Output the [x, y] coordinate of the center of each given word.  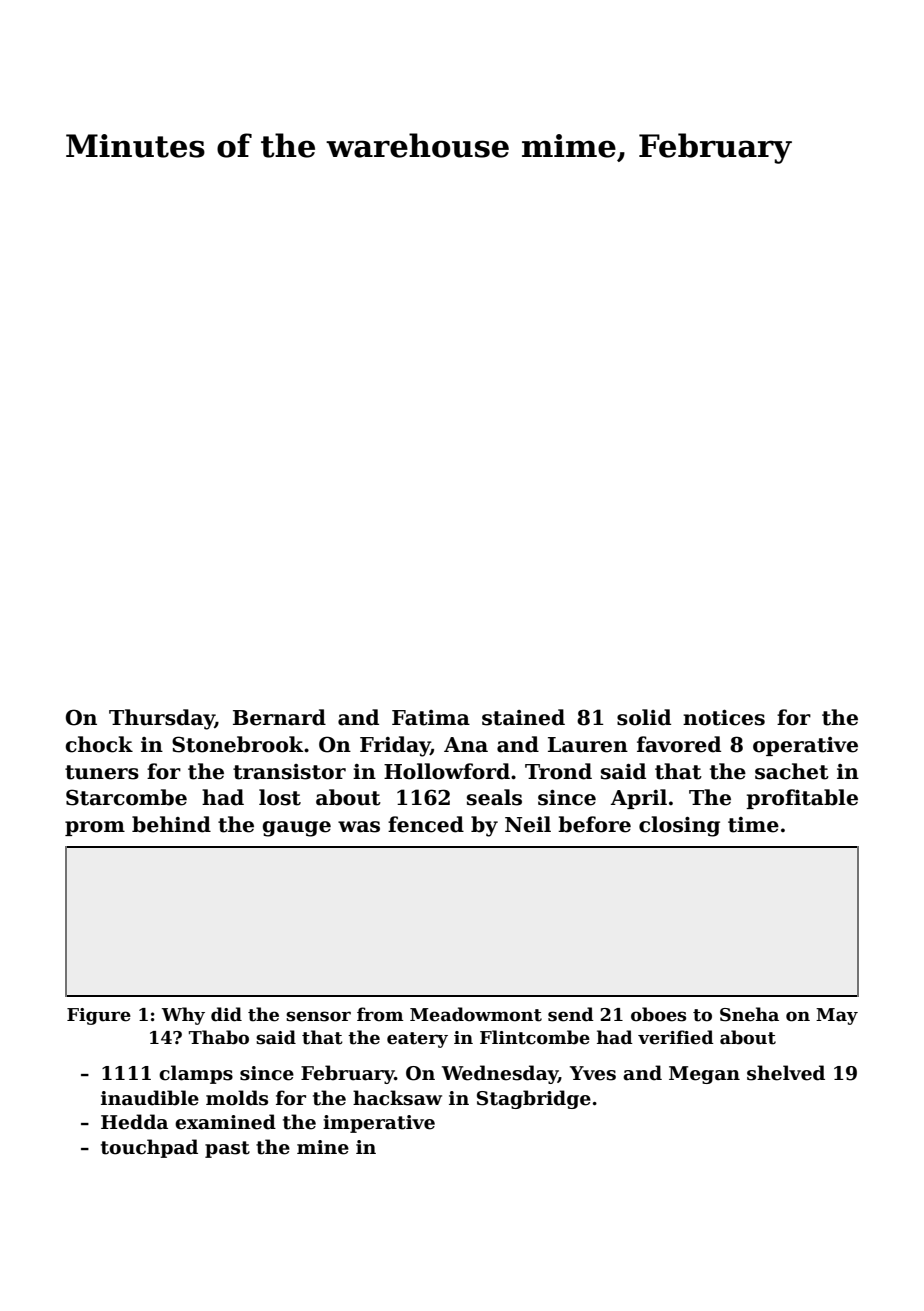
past [227, 1149]
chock [99, 744]
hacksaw [397, 1098]
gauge [296, 829]
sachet [792, 771]
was [359, 827]
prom [95, 828]
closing [679, 826]
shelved [786, 1073]
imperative [379, 1124]
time [753, 825]
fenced [426, 824]
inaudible [150, 1098]
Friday [395, 746]
